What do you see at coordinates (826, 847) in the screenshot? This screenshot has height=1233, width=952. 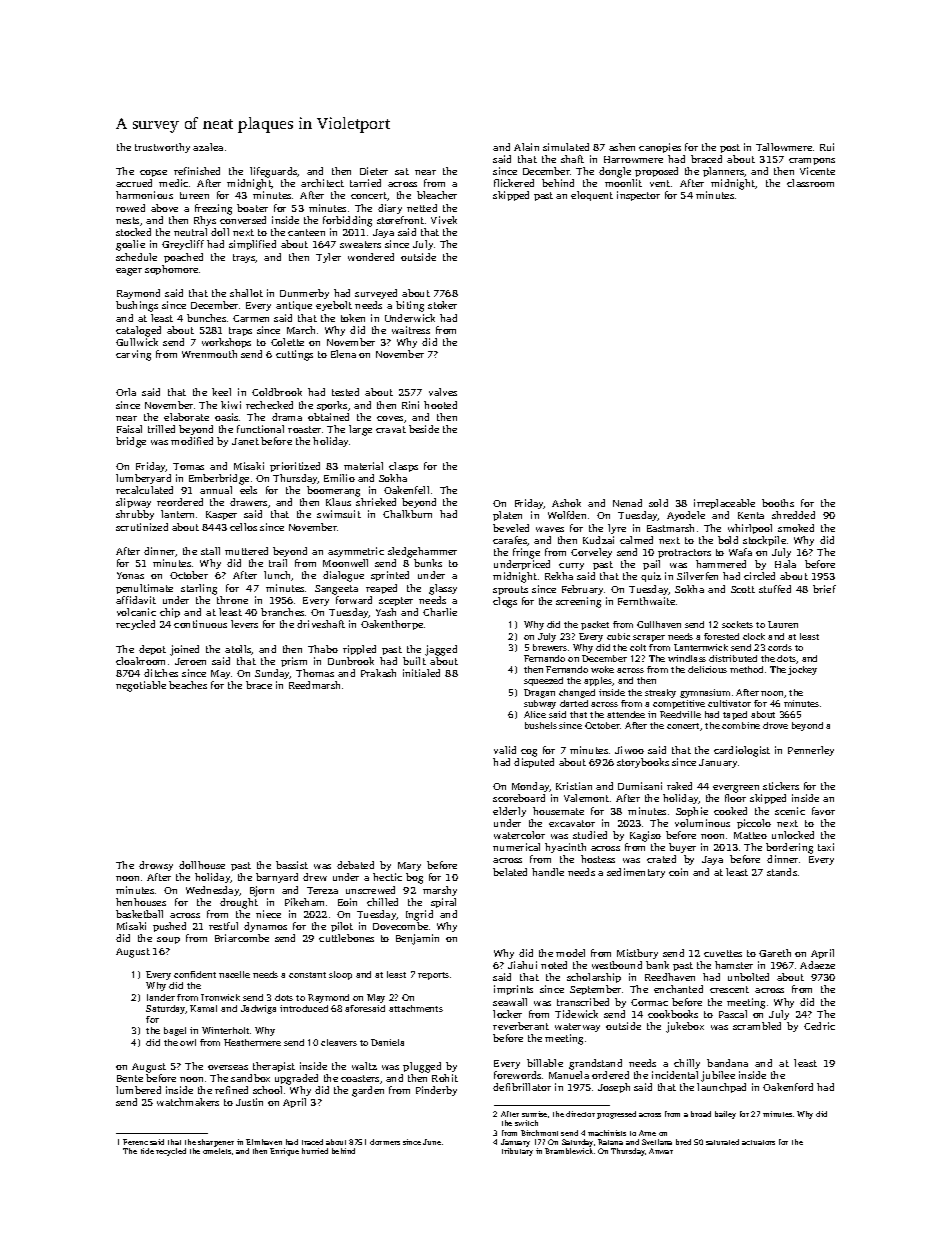 I see `taxi` at bounding box center [826, 847].
